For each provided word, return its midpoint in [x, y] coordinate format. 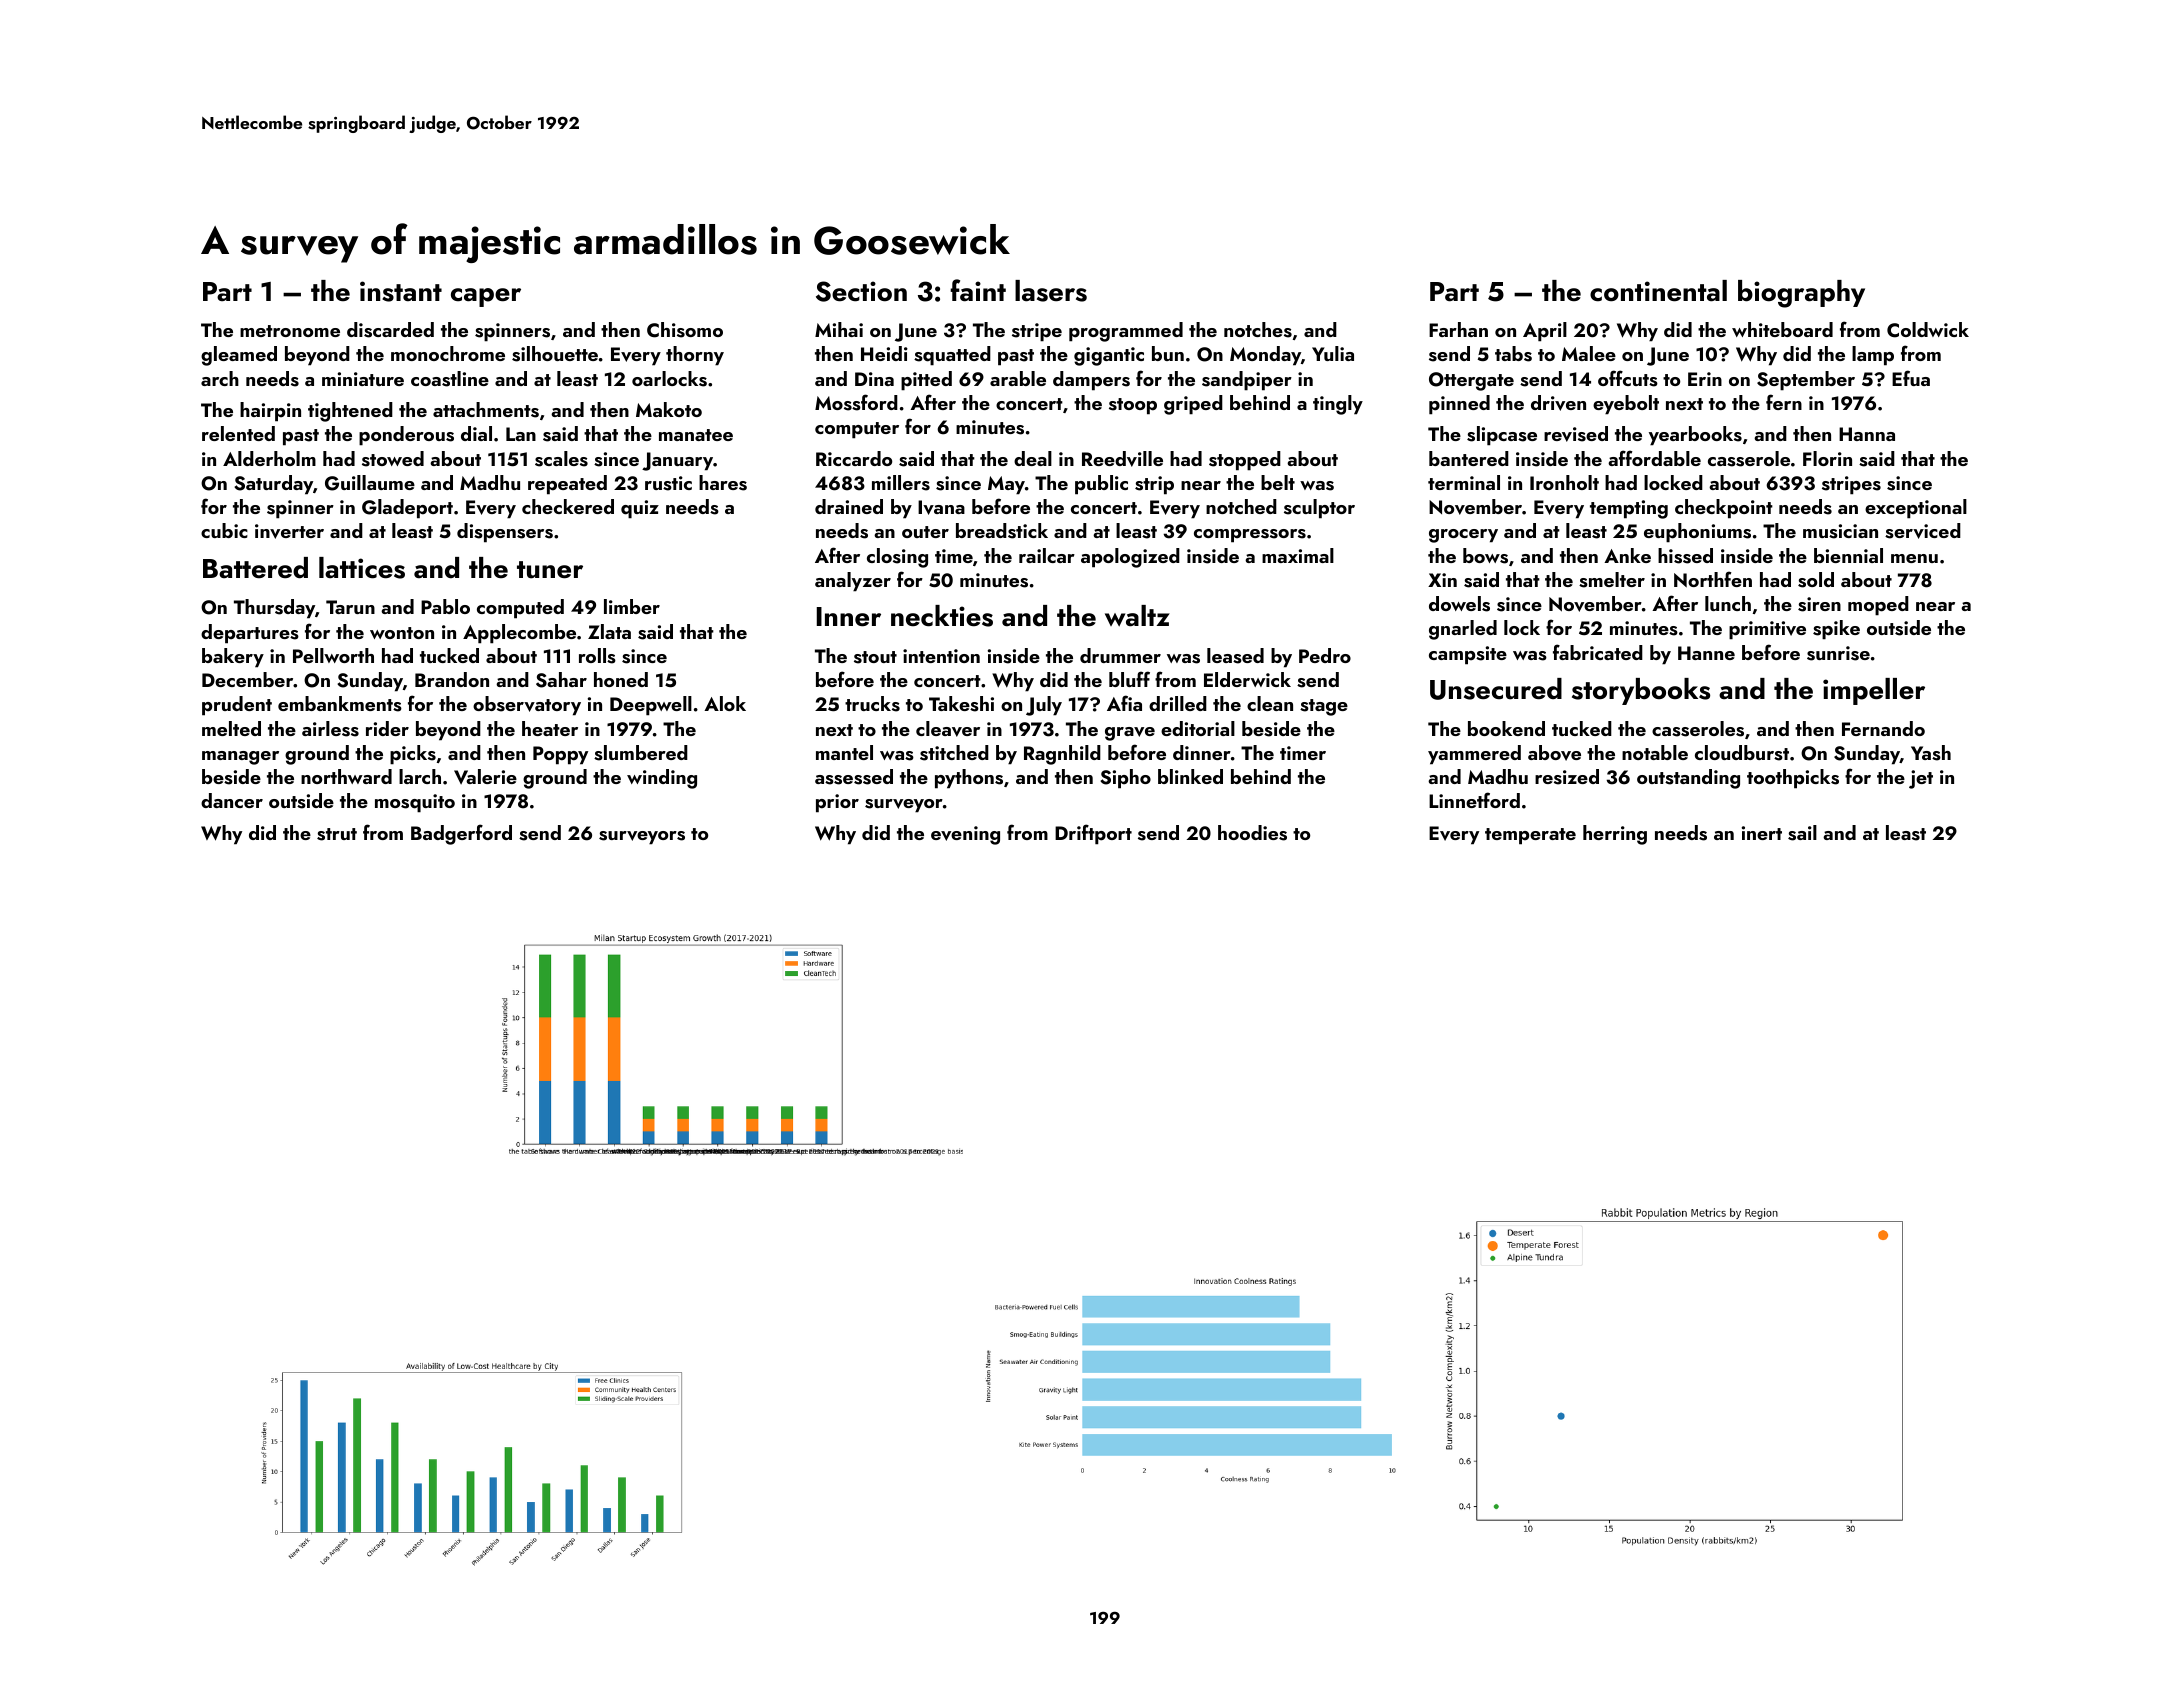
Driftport [1093, 834]
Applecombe [519, 634]
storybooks [1641, 691]
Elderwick [1247, 679]
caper [486, 297]
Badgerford [461, 834]
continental [1658, 291]
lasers [1051, 291]
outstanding [1688, 779]
